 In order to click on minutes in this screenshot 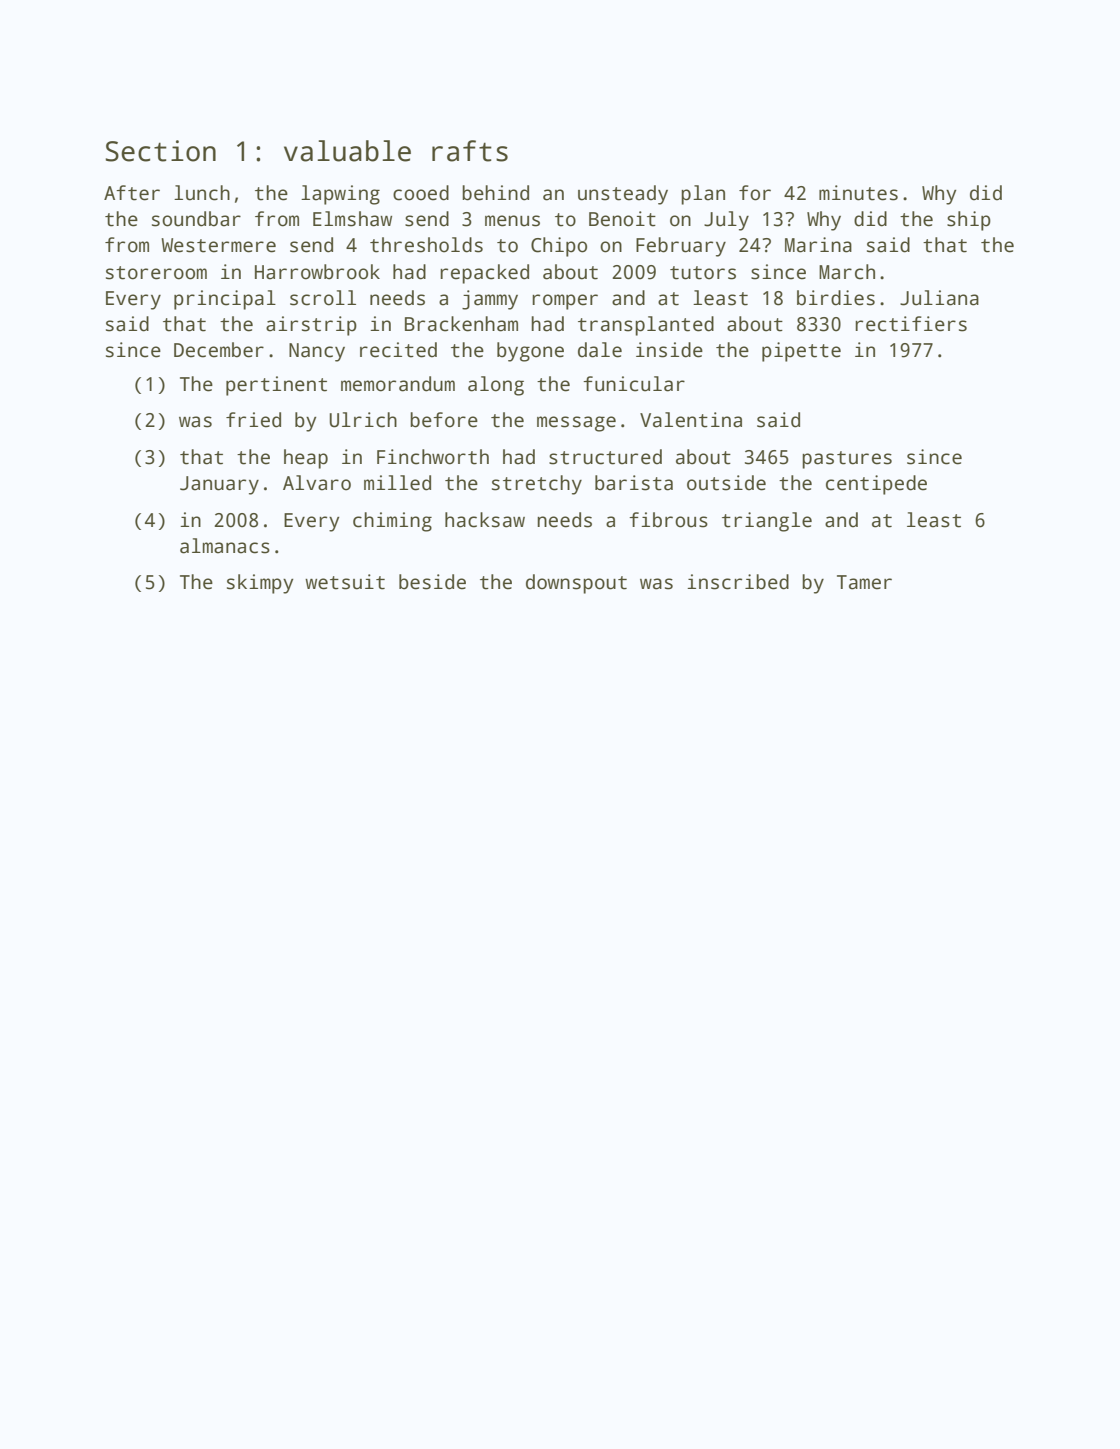, I will do `click(858, 193)`.
